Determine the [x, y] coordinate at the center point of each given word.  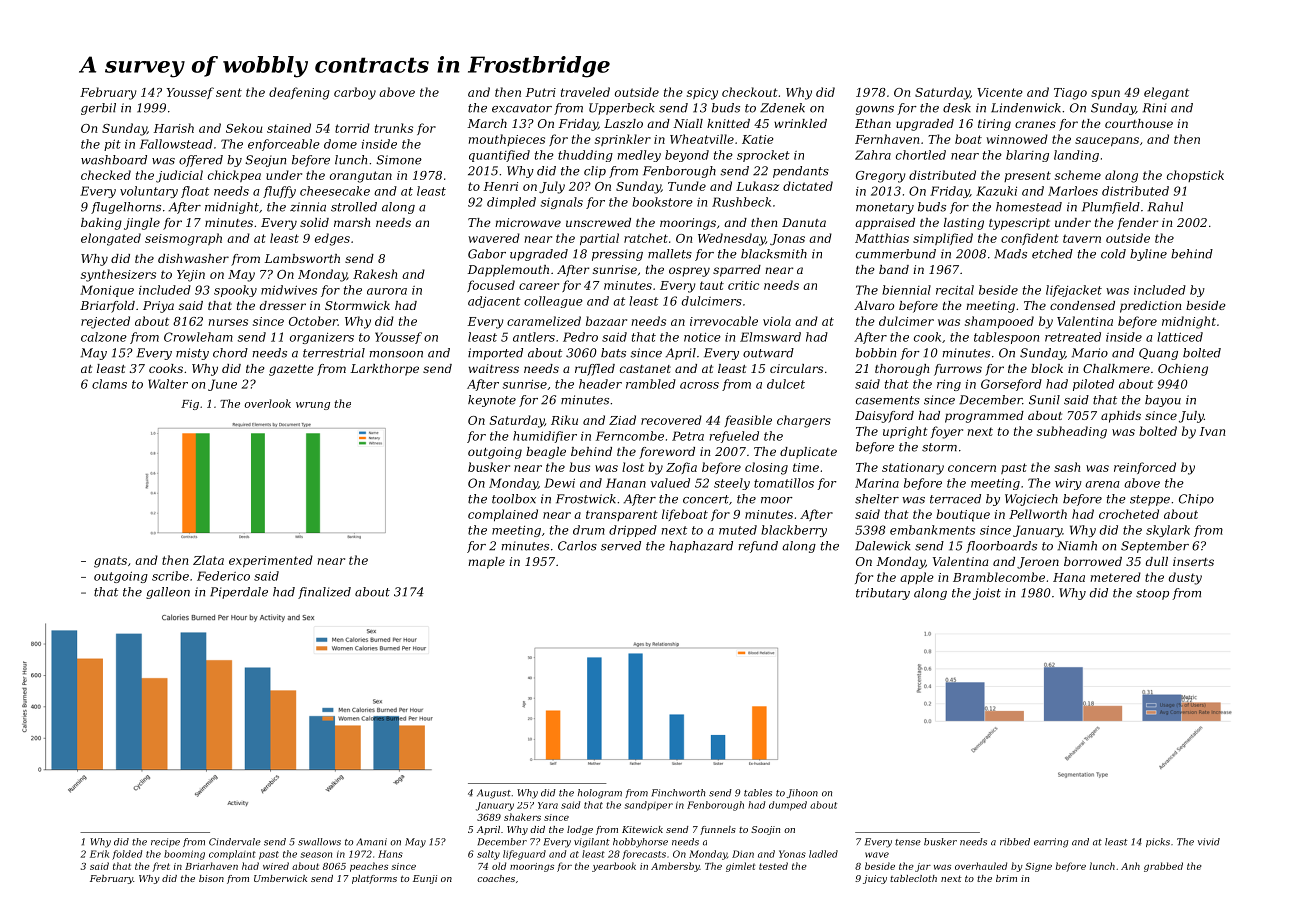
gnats [110, 562]
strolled [354, 207]
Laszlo [623, 123]
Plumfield [1111, 208]
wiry [1068, 484]
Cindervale [235, 842]
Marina [877, 483]
